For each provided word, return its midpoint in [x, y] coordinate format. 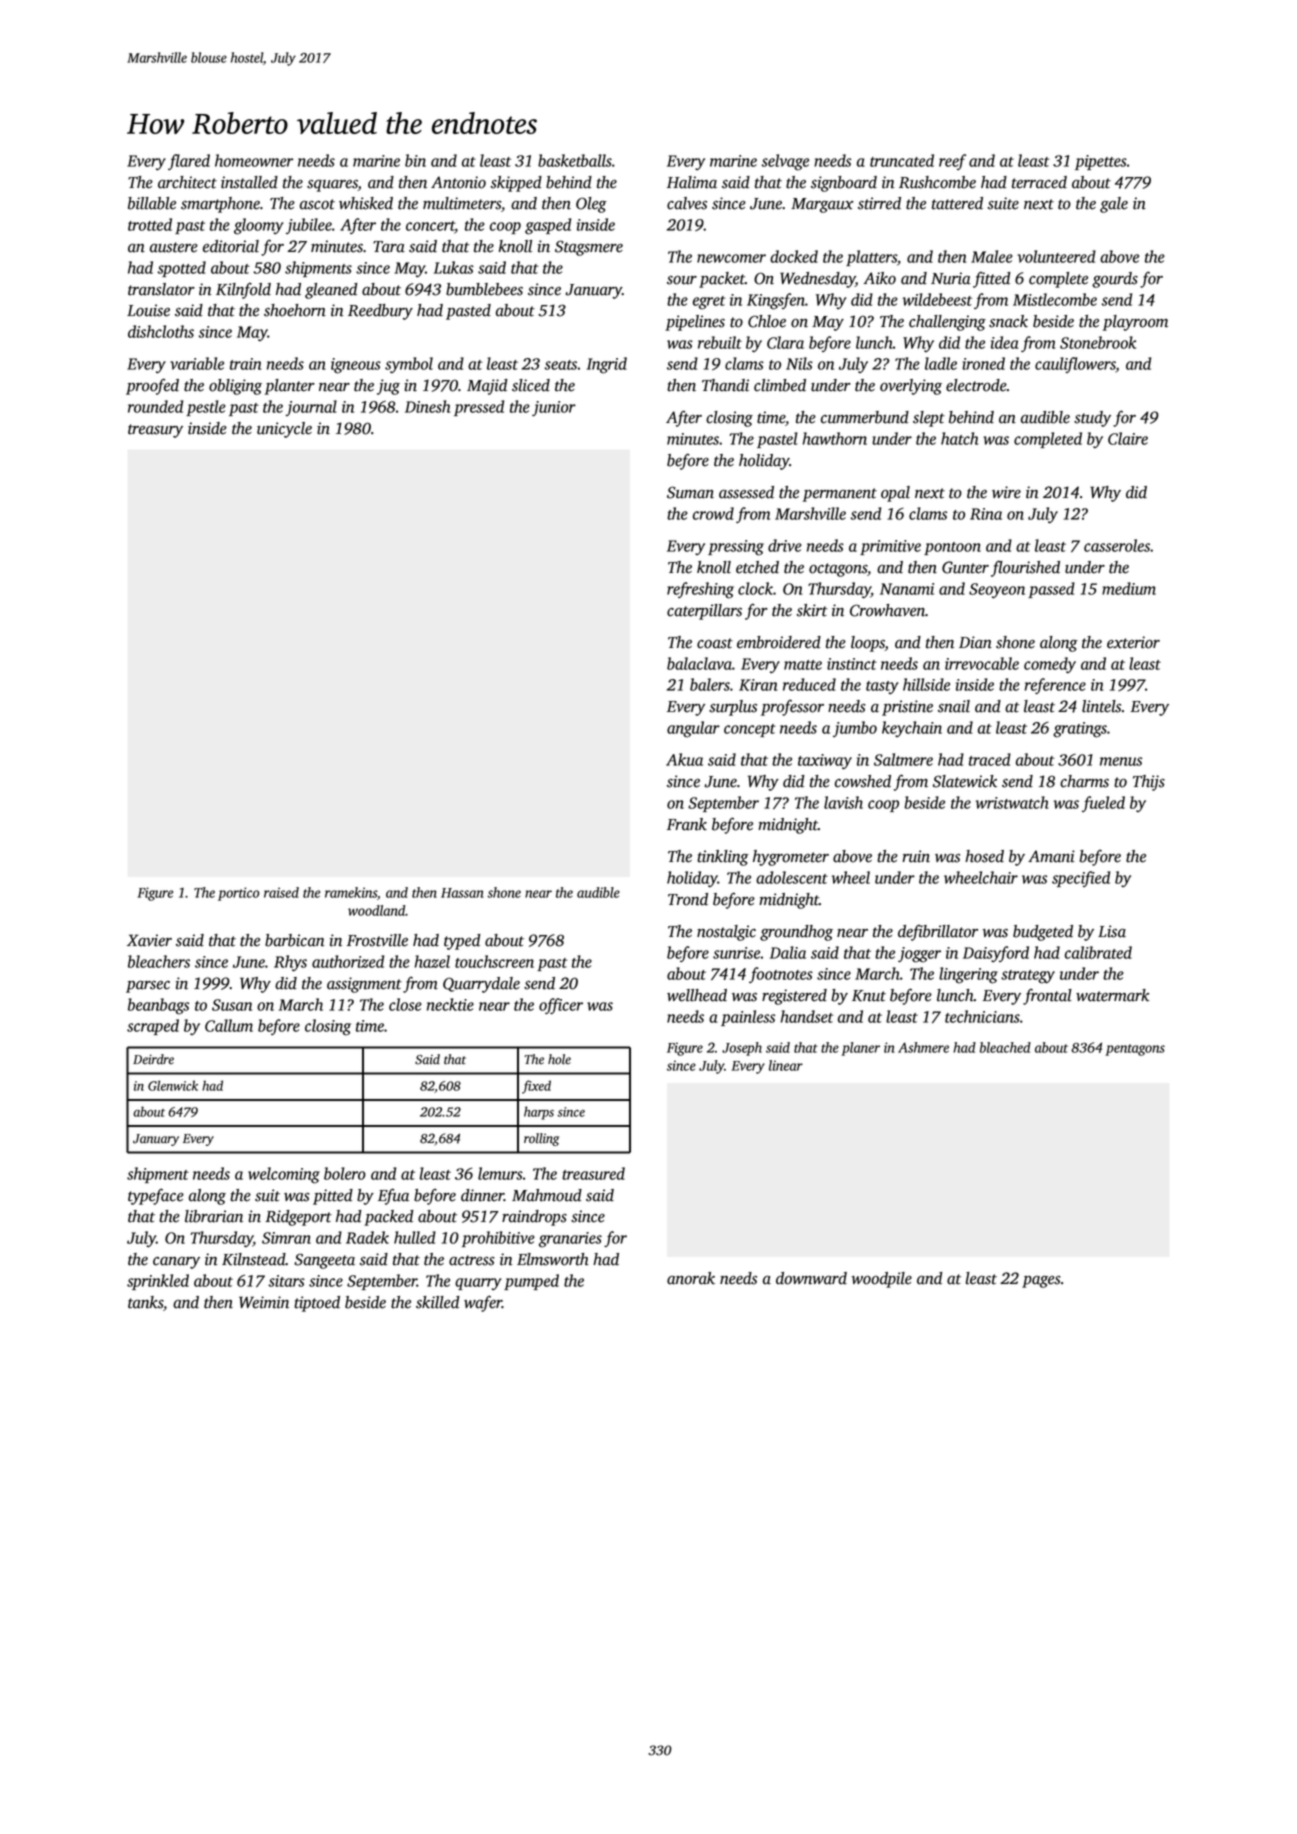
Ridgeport [298, 1218]
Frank [687, 824]
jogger [919, 955]
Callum [229, 1025]
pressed [479, 408]
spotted [181, 269]
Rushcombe [937, 182]
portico [238, 894]
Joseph [742, 1049]
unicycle [284, 430]
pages [1041, 1281]
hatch [959, 438]
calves [687, 203]
